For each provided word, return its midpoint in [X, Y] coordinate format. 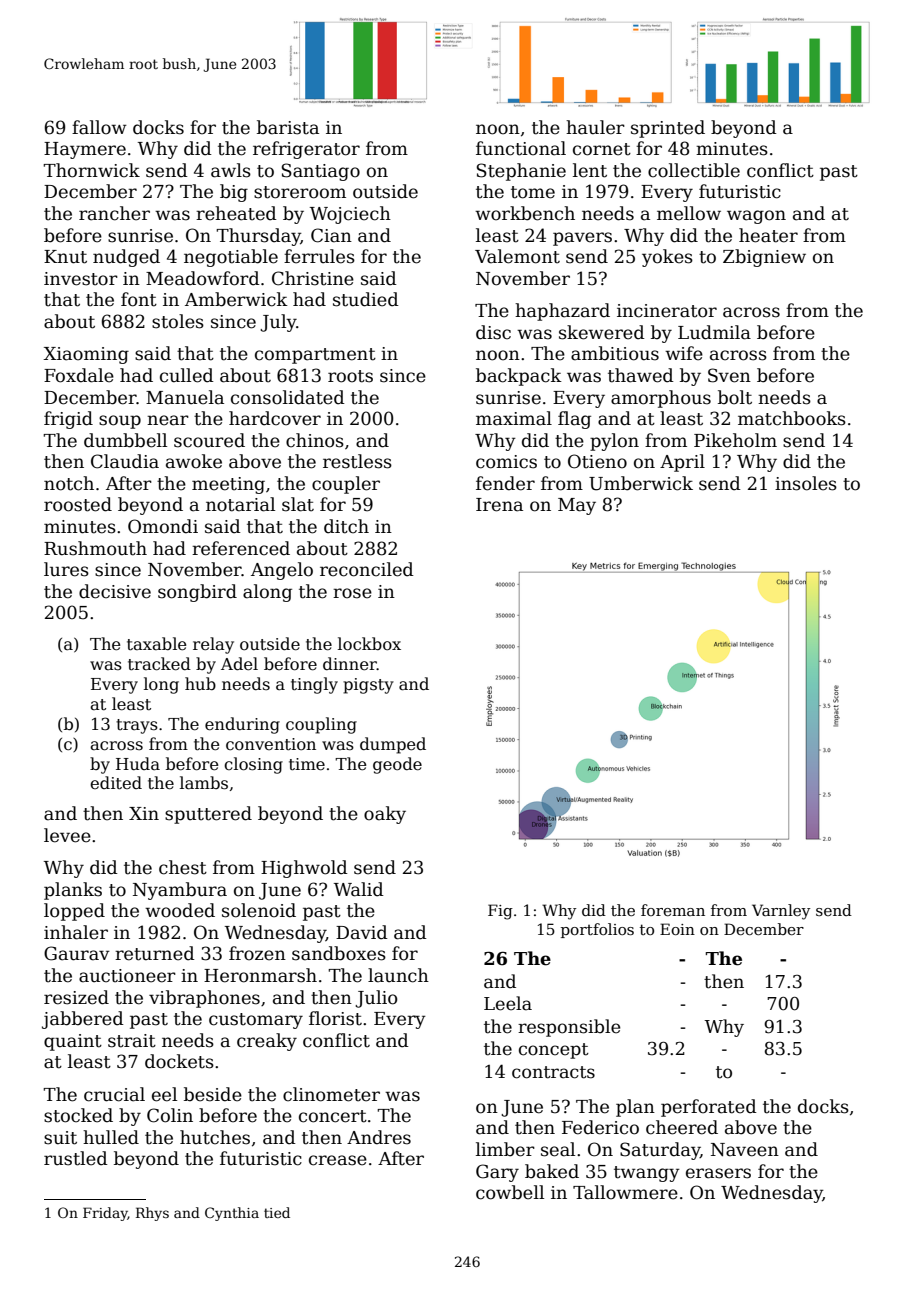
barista [288, 127]
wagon [756, 217]
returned [155, 953]
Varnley [781, 912]
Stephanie [521, 172]
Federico [600, 1127]
